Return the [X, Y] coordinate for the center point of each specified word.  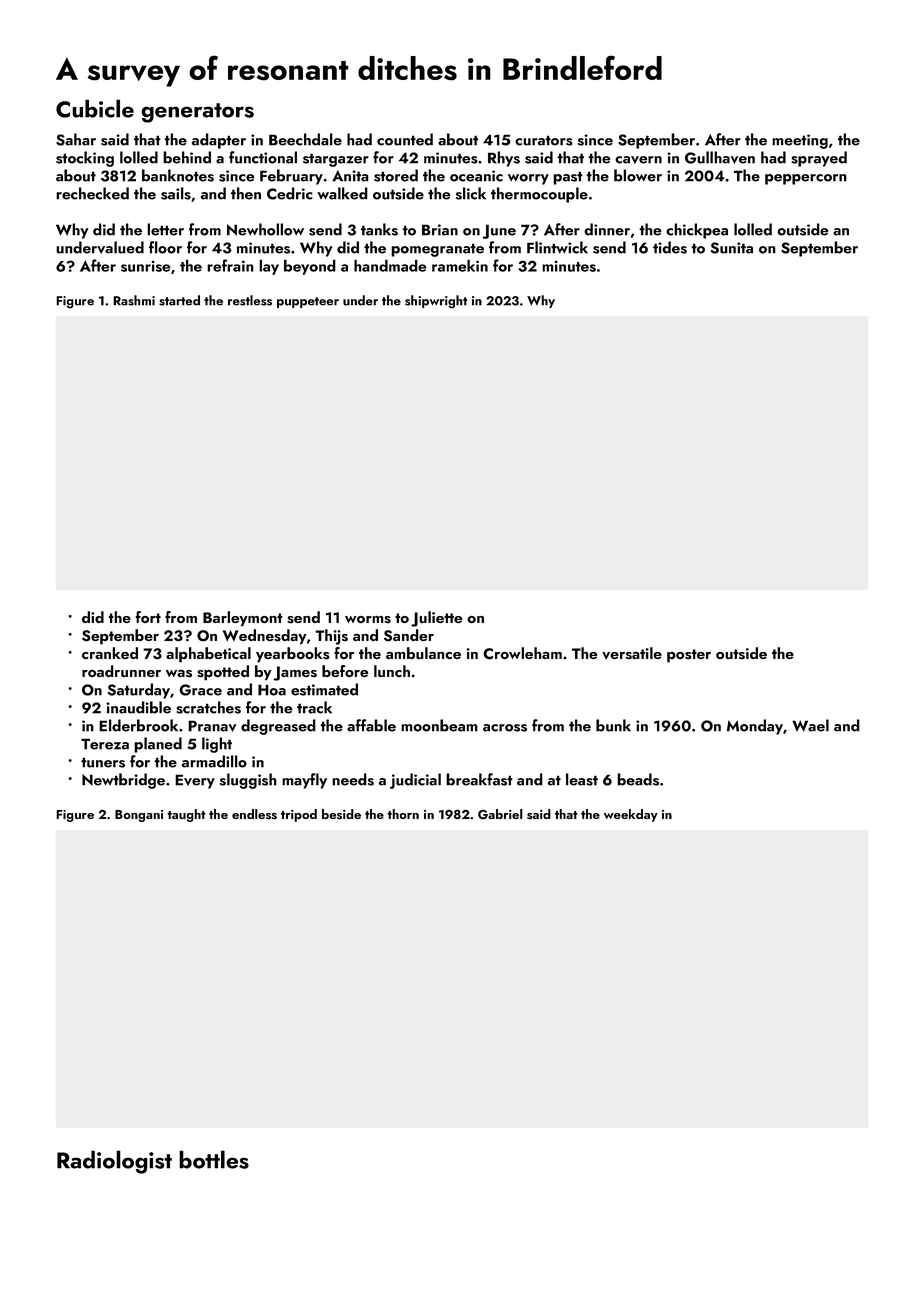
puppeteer [308, 302]
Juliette [436, 619]
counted [405, 139]
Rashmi [134, 300]
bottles [214, 1159]
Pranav [212, 726]
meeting [800, 141]
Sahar [76, 139]
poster [689, 656]
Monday [755, 727]
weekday [631, 815]
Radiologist [114, 1162]
